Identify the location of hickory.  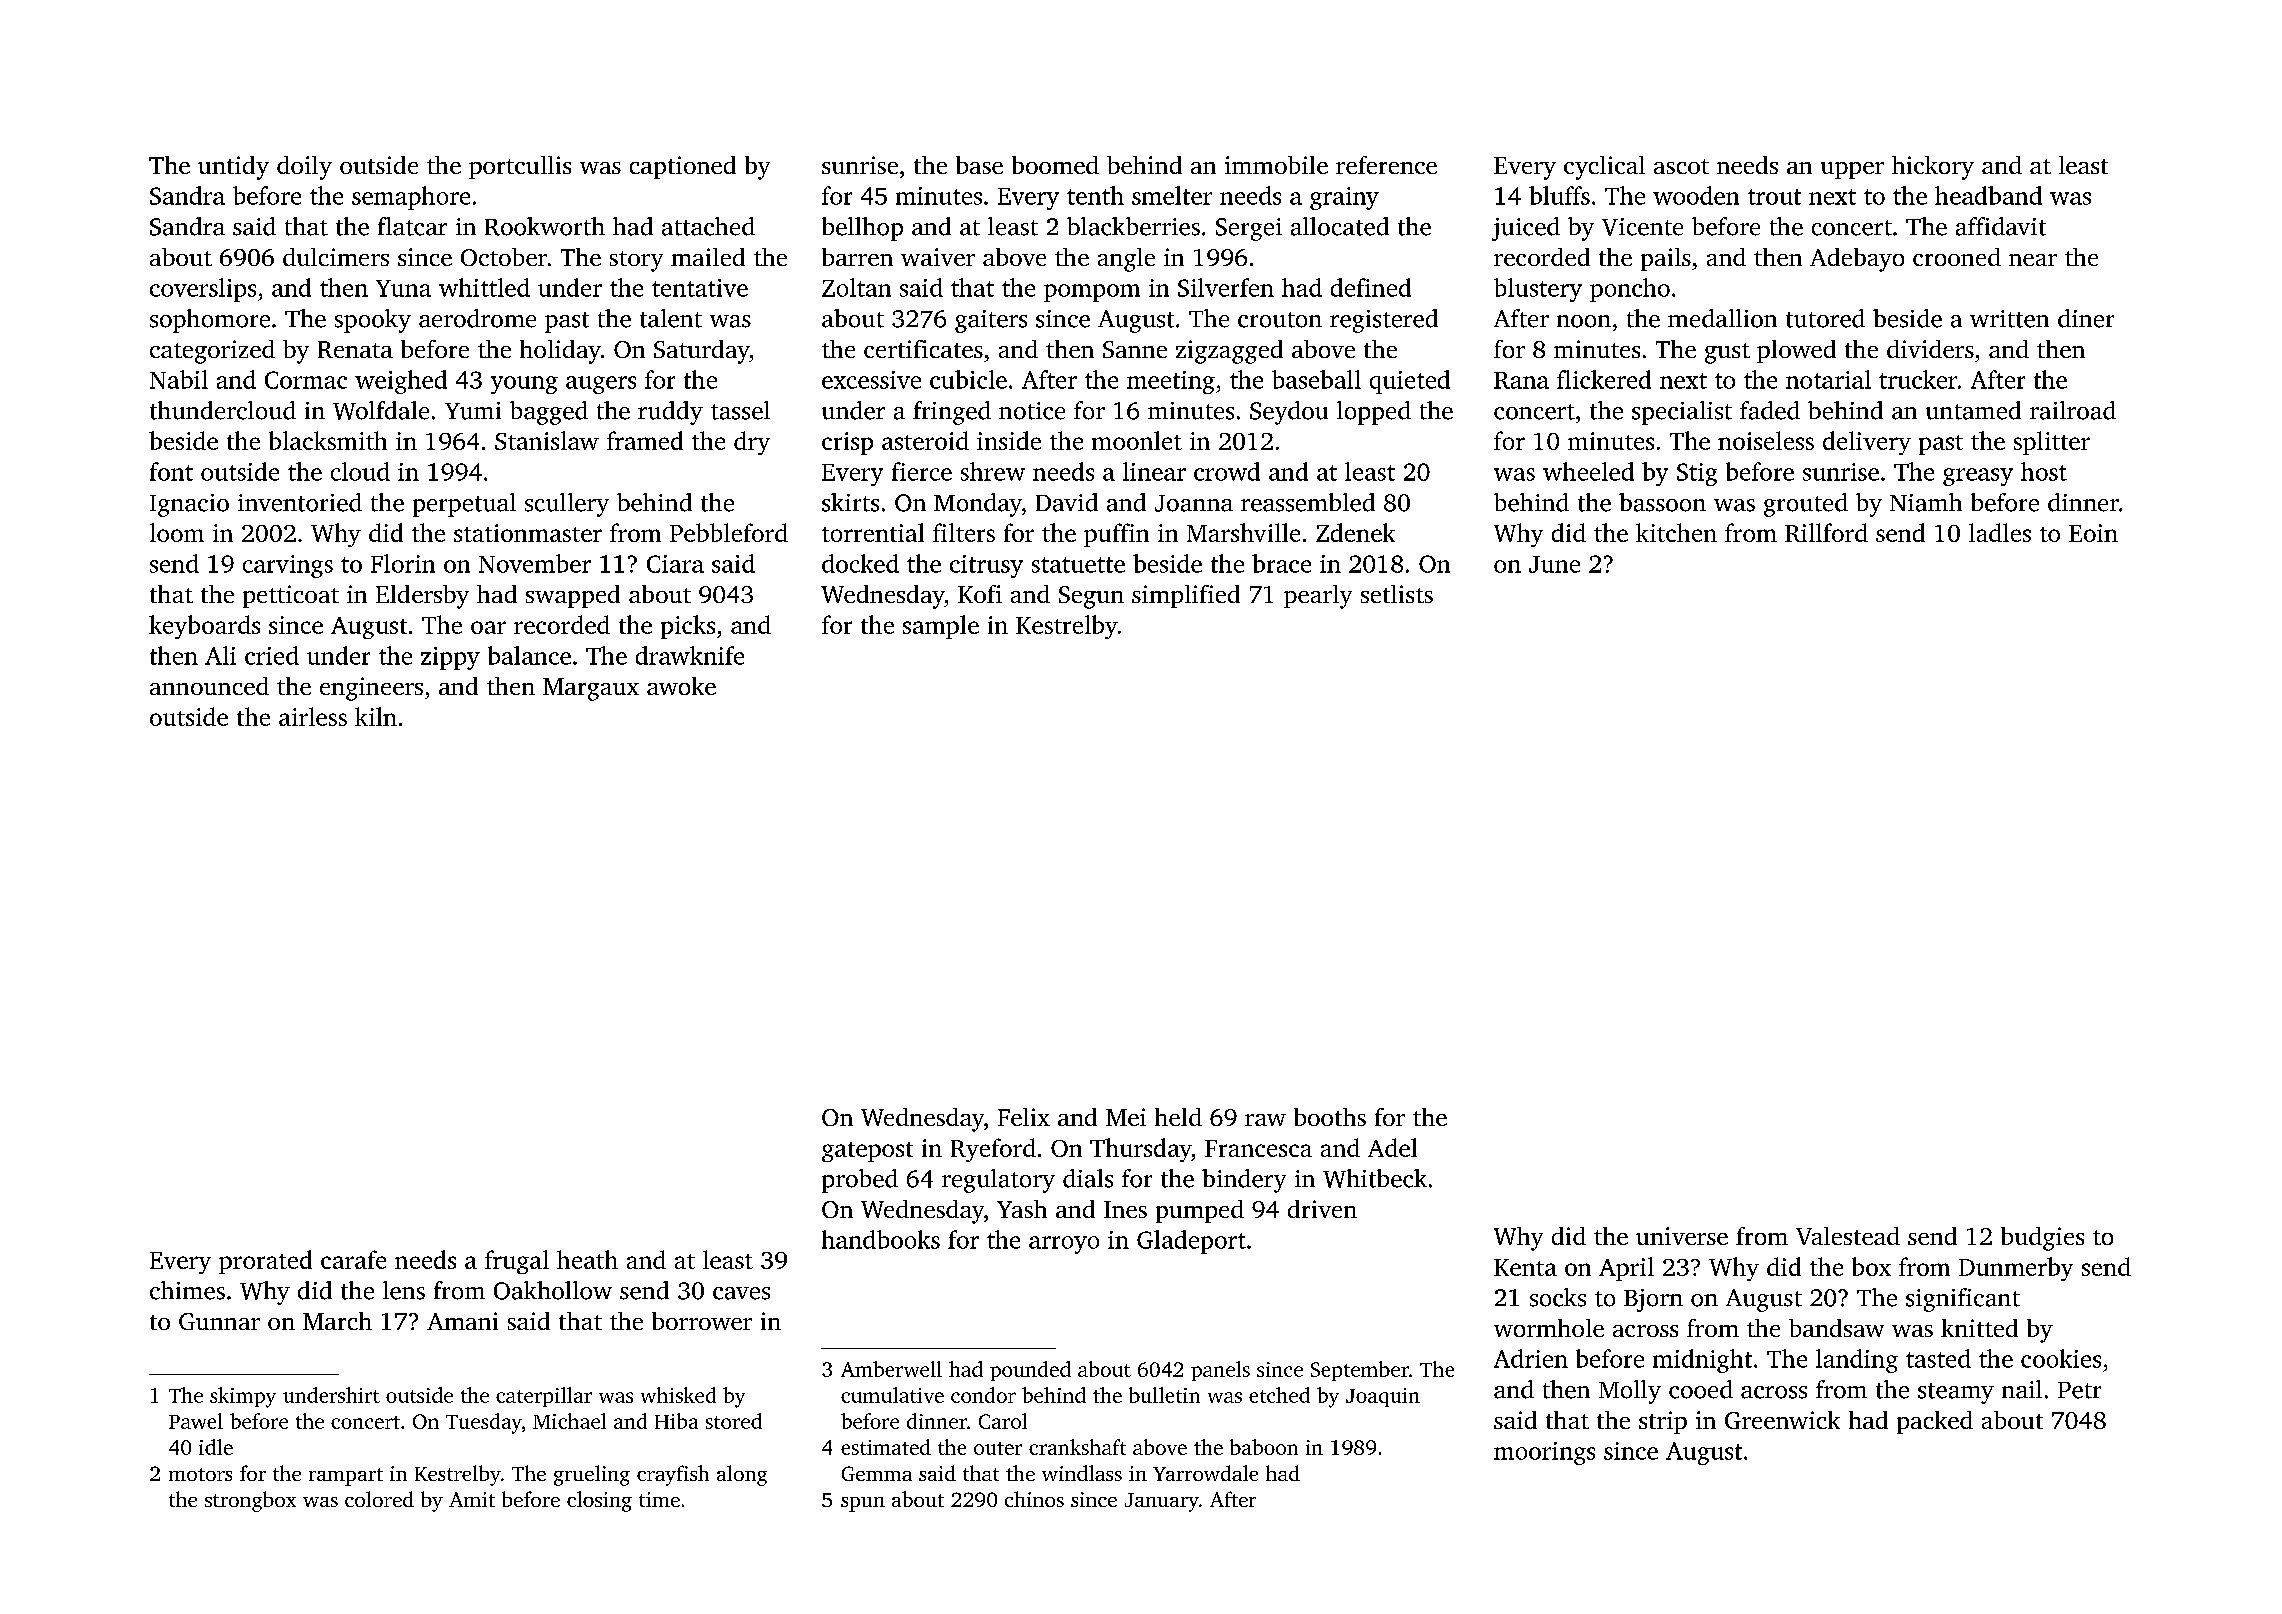
(1933, 168).
